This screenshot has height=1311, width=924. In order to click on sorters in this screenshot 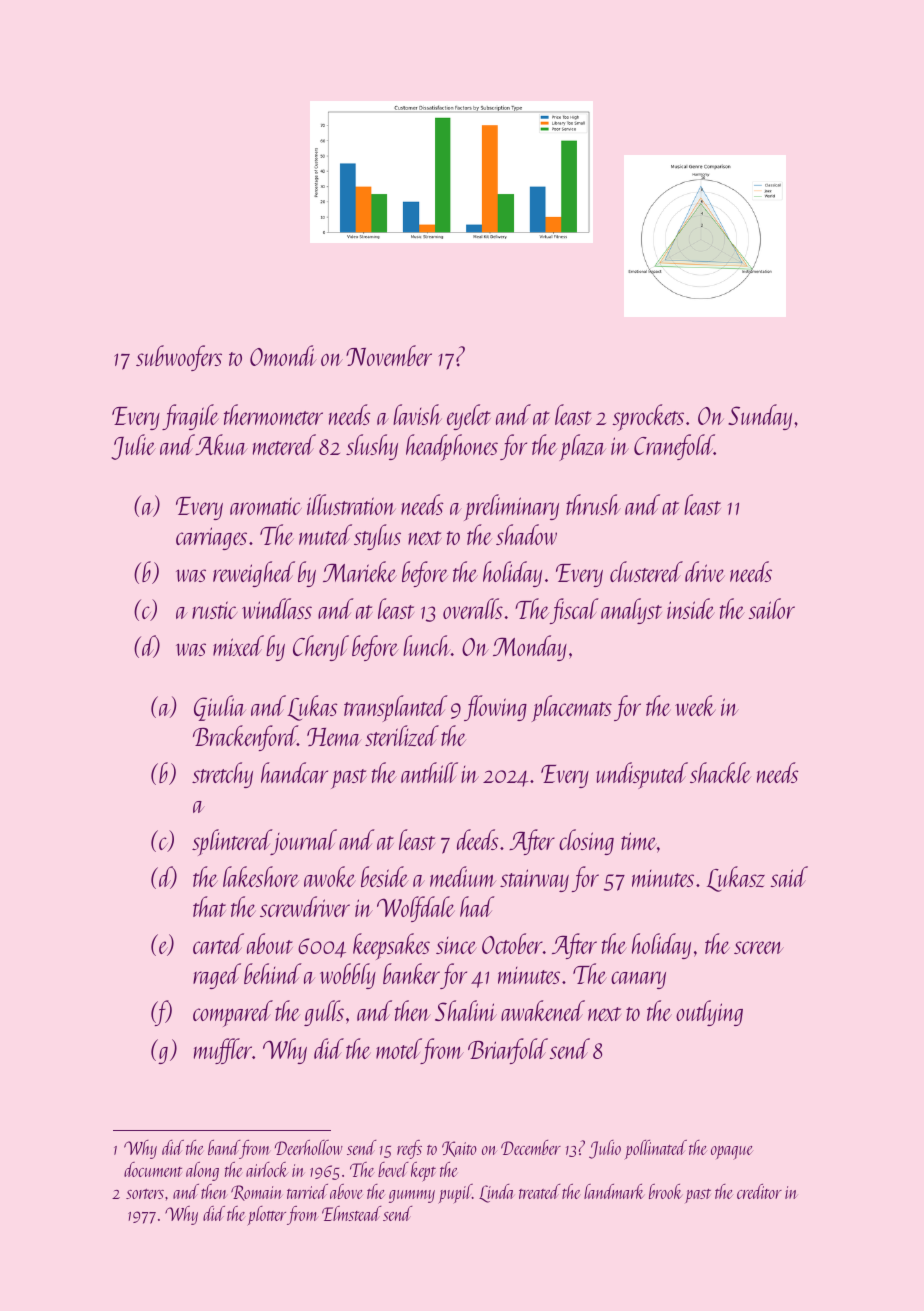, I will do `click(145, 1194)`.
